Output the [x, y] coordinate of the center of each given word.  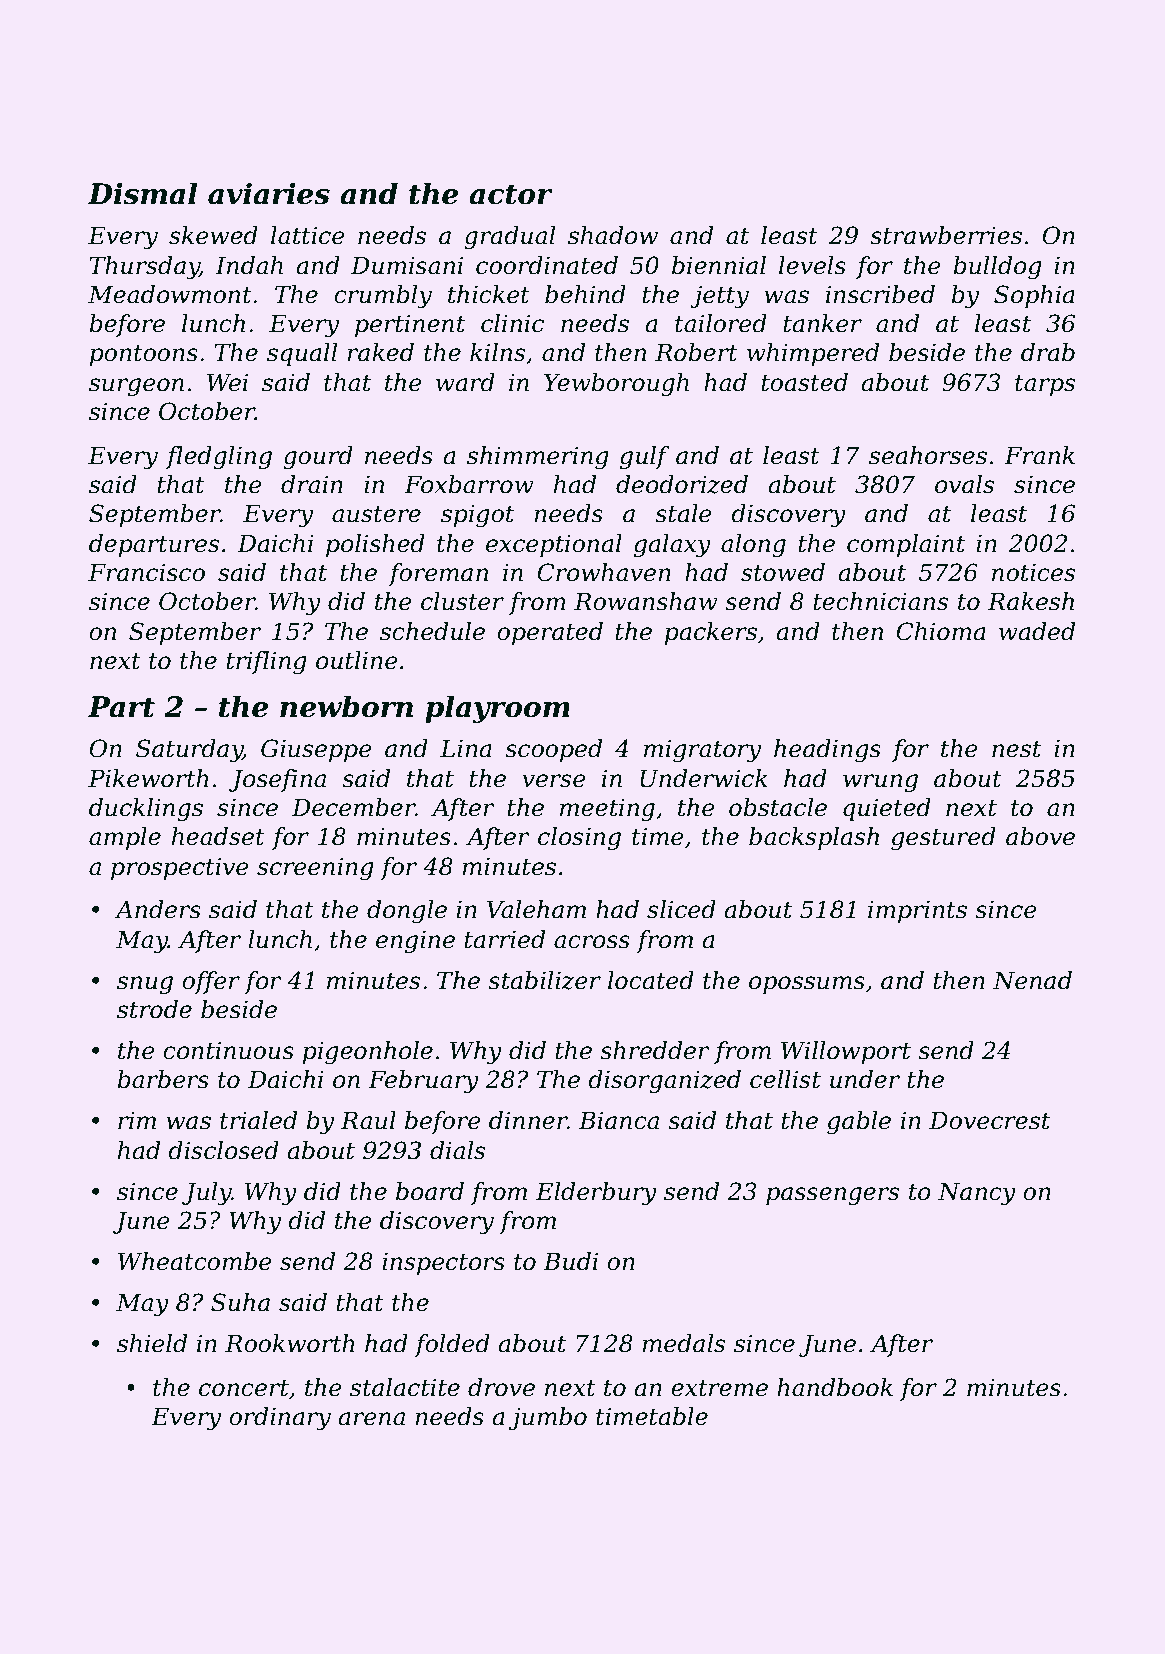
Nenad [1032, 980]
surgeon [136, 387]
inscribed [880, 294]
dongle [407, 912]
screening [315, 869]
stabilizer [544, 980]
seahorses [928, 455]
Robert [696, 352]
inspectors [443, 1263]
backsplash [814, 838]
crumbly [383, 297]
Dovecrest [989, 1120]
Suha [240, 1302]
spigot [477, 516]
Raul [368, 1120]
